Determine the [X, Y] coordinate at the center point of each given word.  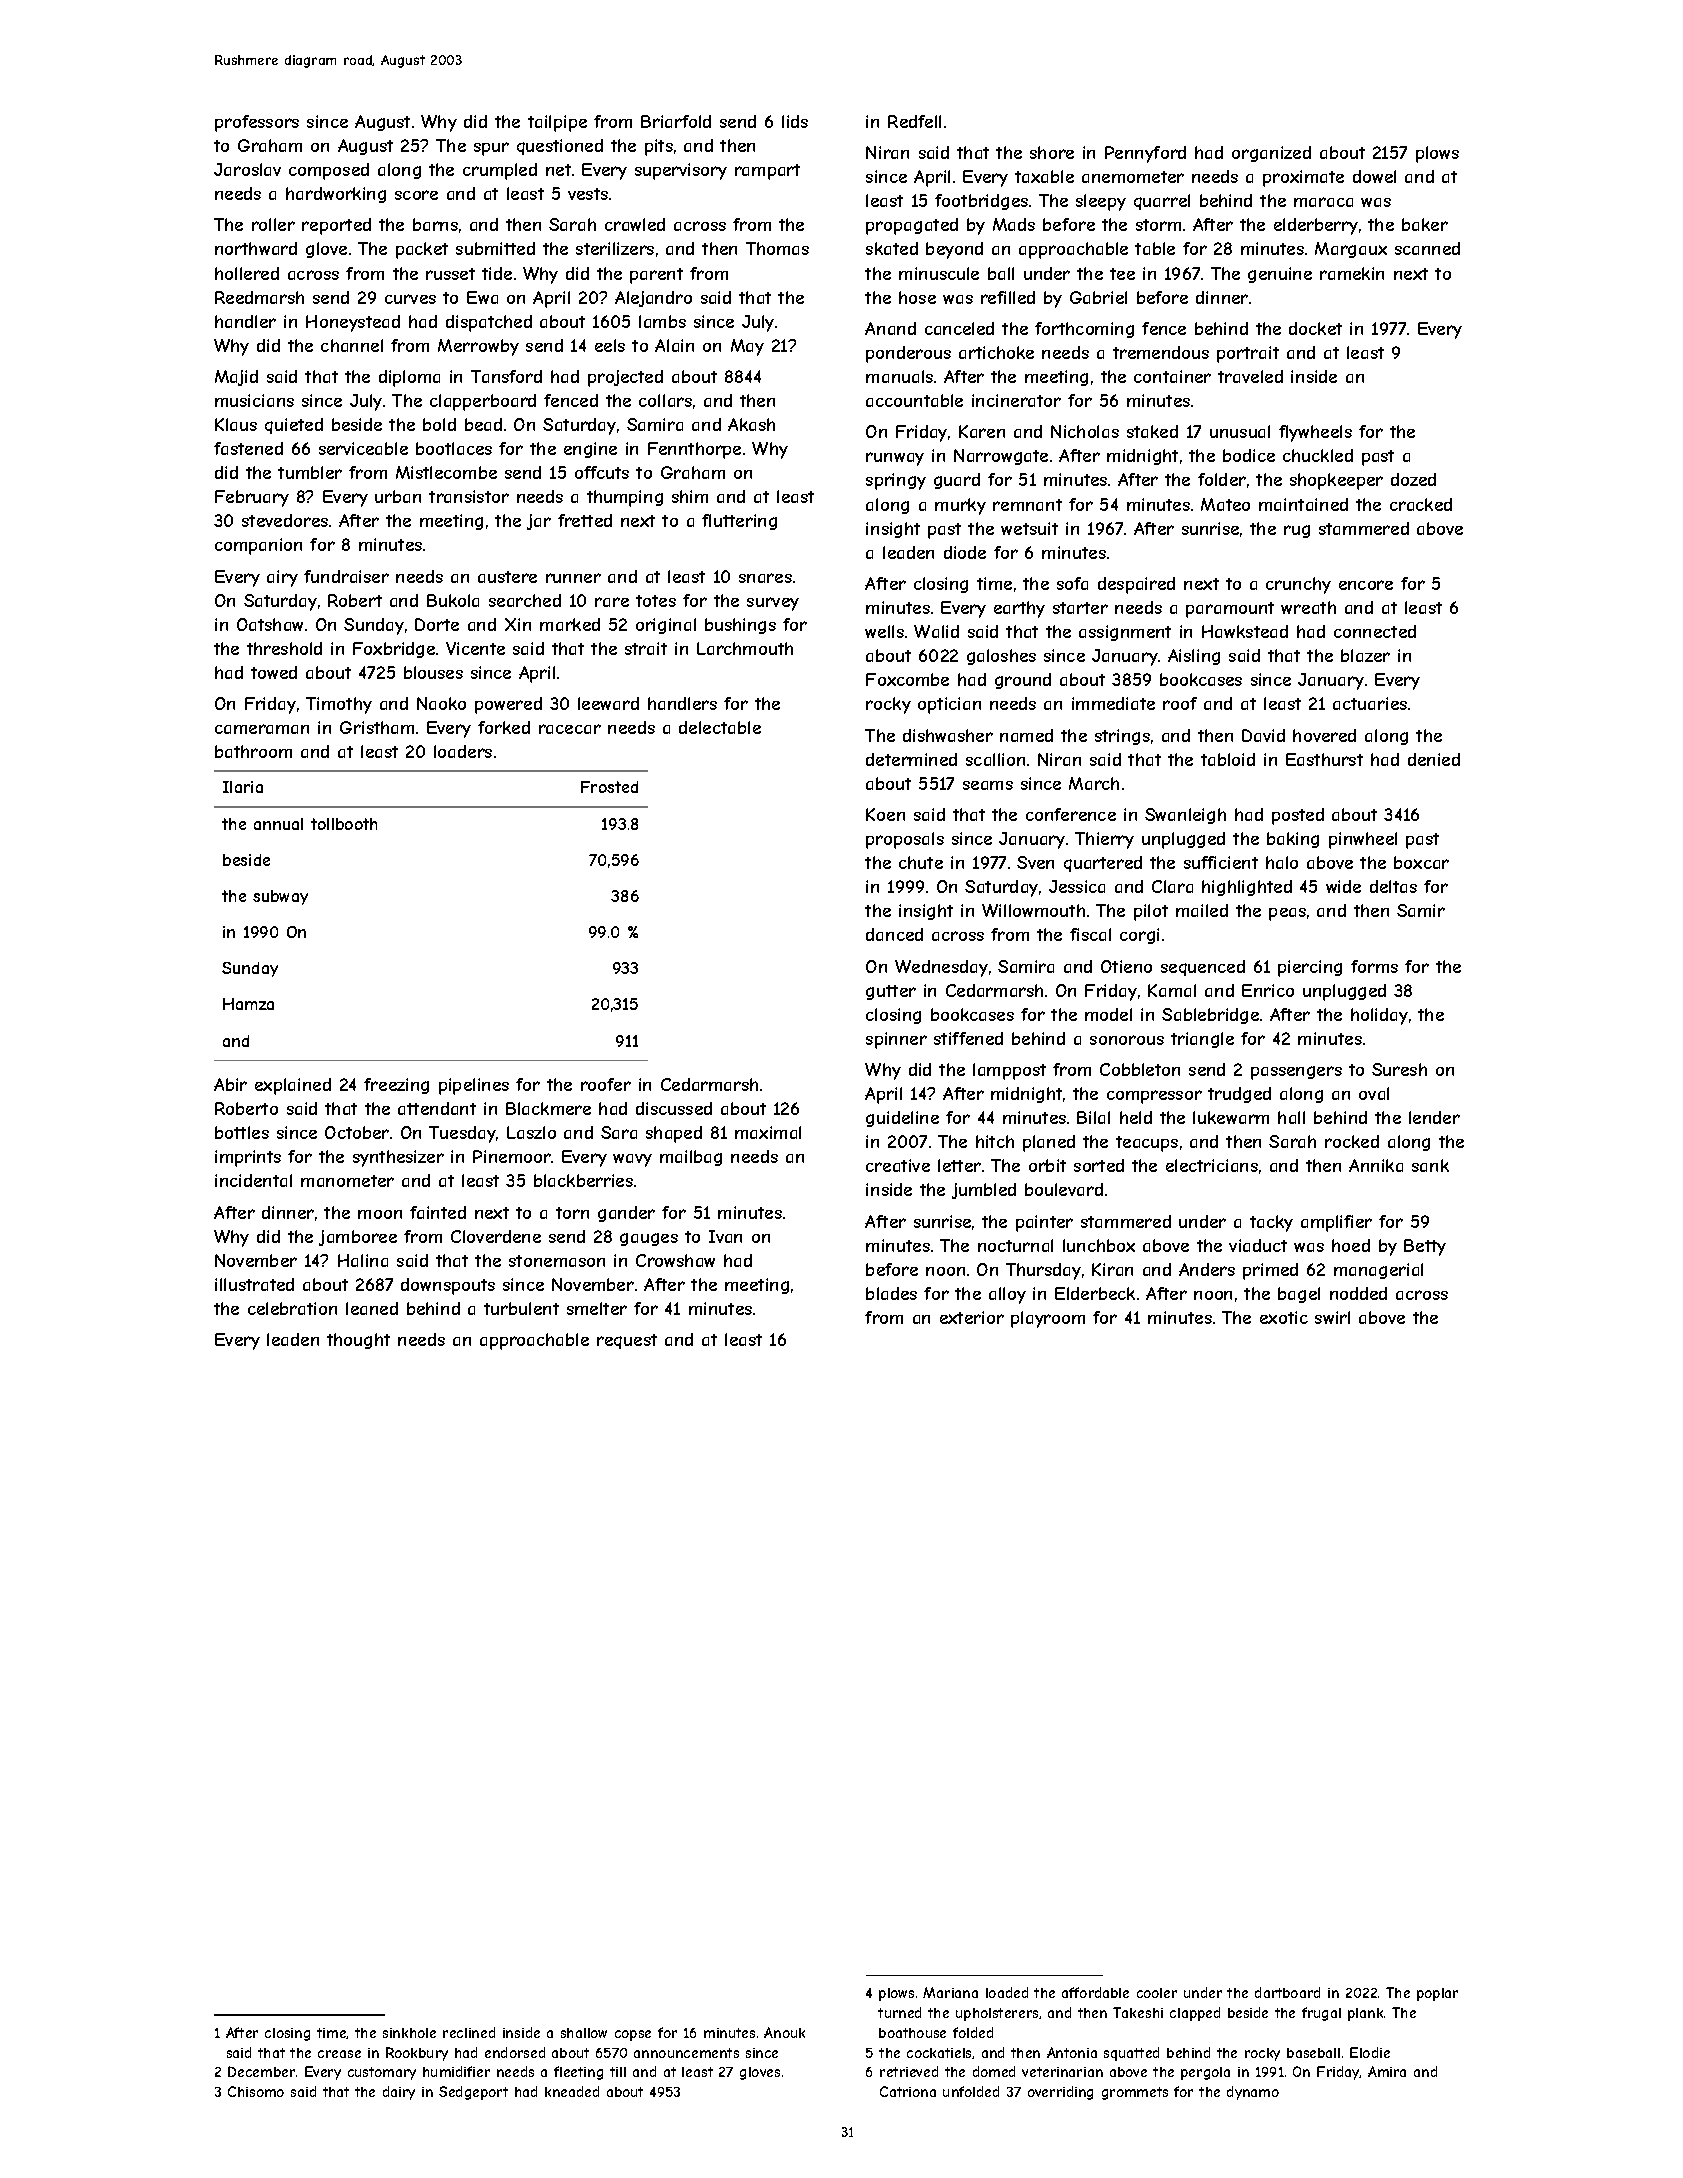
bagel [1299, 1295]
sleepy [1101, 202]
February [252, 498]
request [627, 1341]
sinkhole [409, 2033]
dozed [1413, 479]
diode [965, 552]
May [747, 347]
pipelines [474, 1086]
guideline [902, 1119]
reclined [469, 2032]
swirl [1332, 1317]
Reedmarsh [259, 297]
